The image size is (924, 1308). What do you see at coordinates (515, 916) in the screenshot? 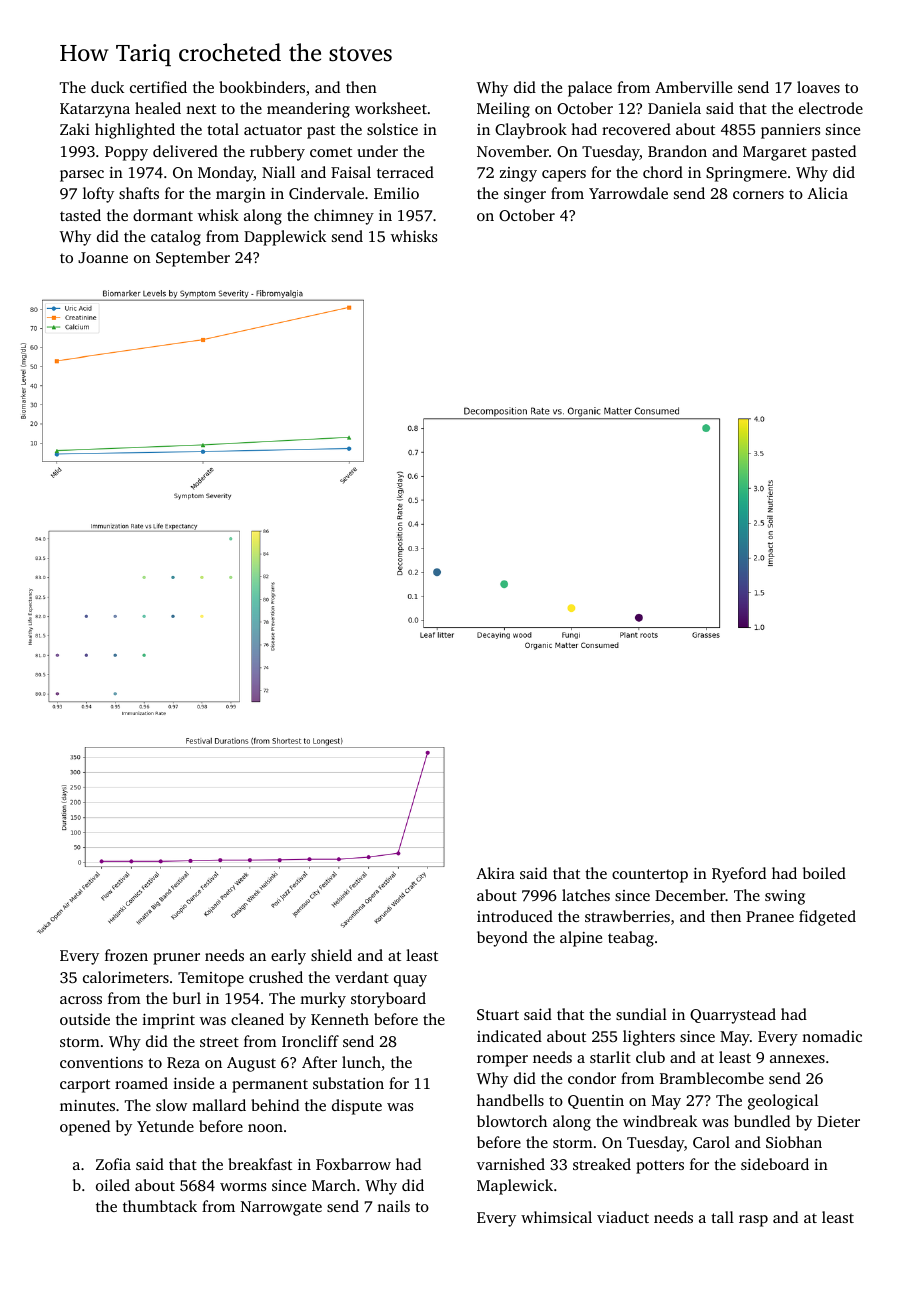
I see `introduced` at bounding box center [515, 916].
